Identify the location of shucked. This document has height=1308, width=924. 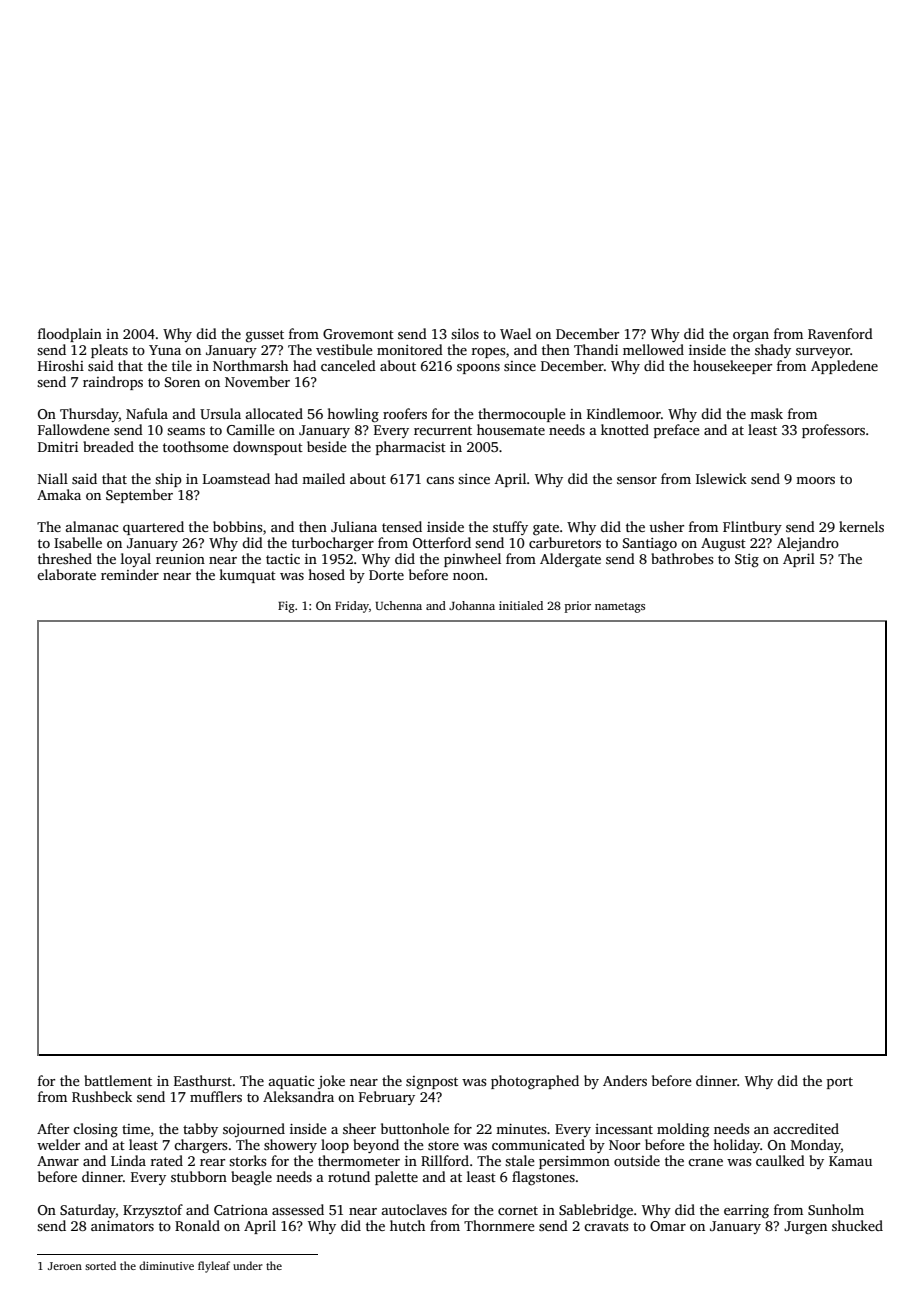
(857, 1225).
